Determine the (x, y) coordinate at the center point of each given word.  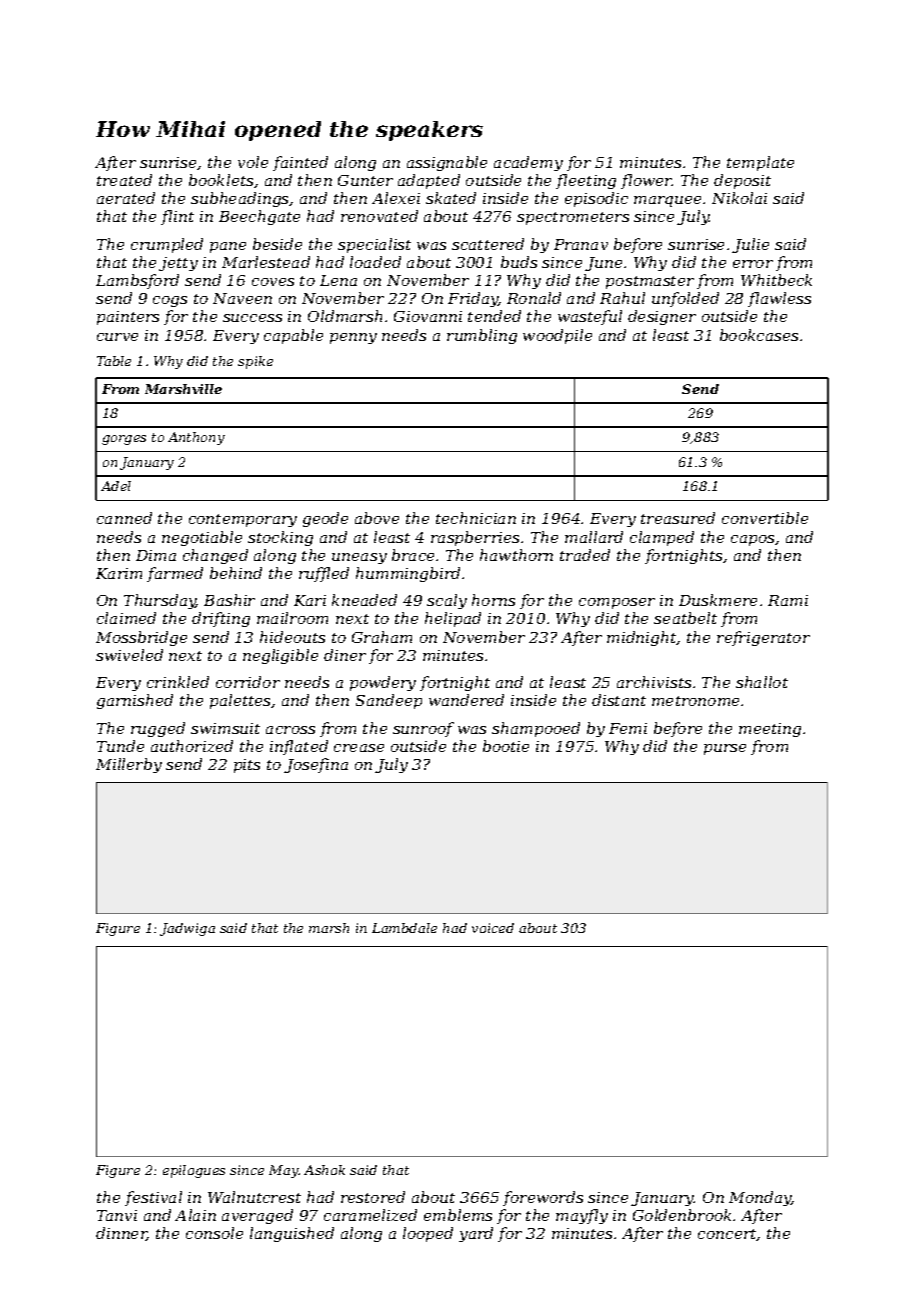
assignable (447, 163)
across (290, 730)
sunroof (423, 729)
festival (153, 1198)
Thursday (160, 601)
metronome (695, 701)
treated (124, 180)
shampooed (536, 729)
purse (725, 749)
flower (646, 181)
